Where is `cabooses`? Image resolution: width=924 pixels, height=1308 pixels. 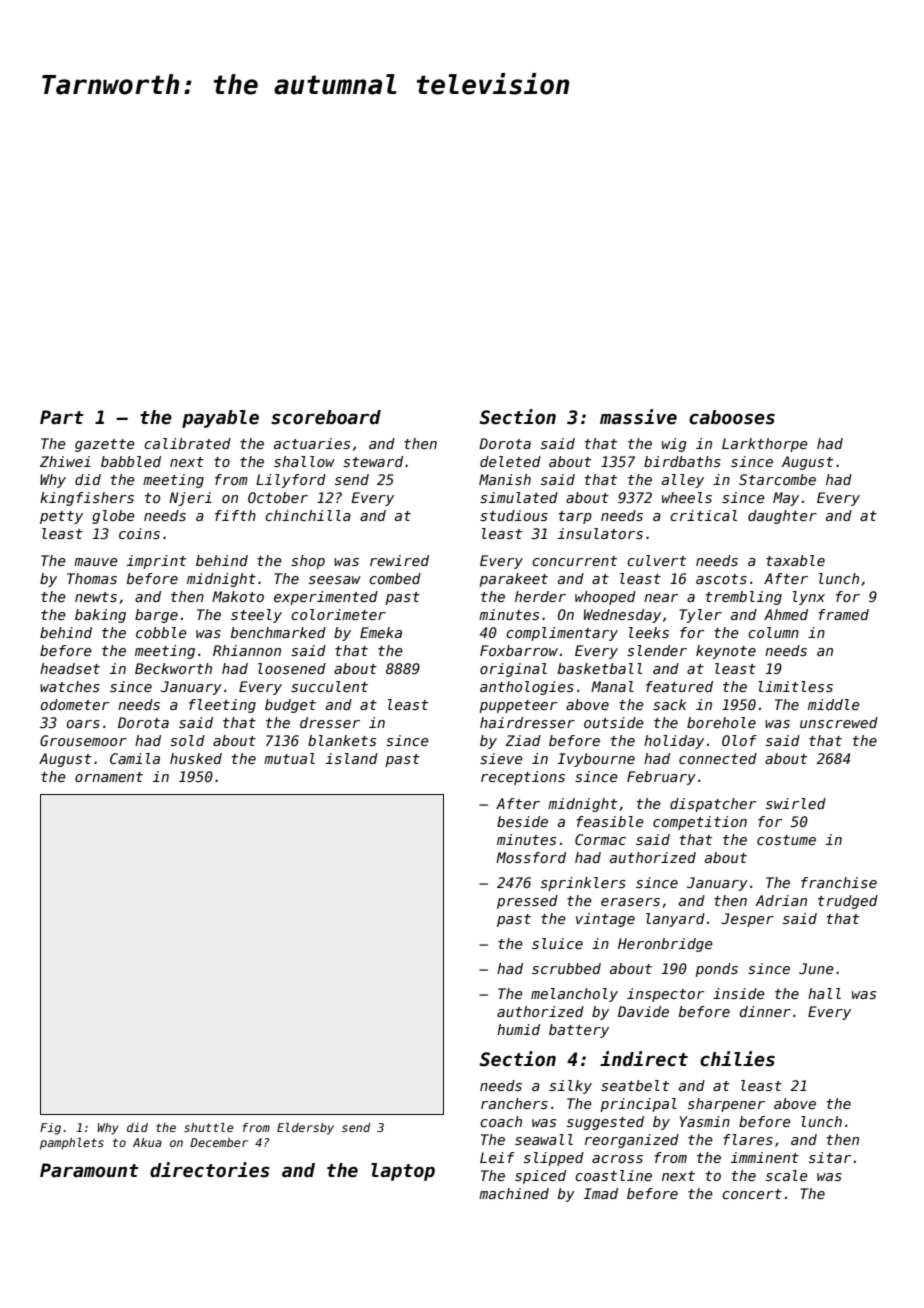
cabooses is located at coordinates (732, 417).
